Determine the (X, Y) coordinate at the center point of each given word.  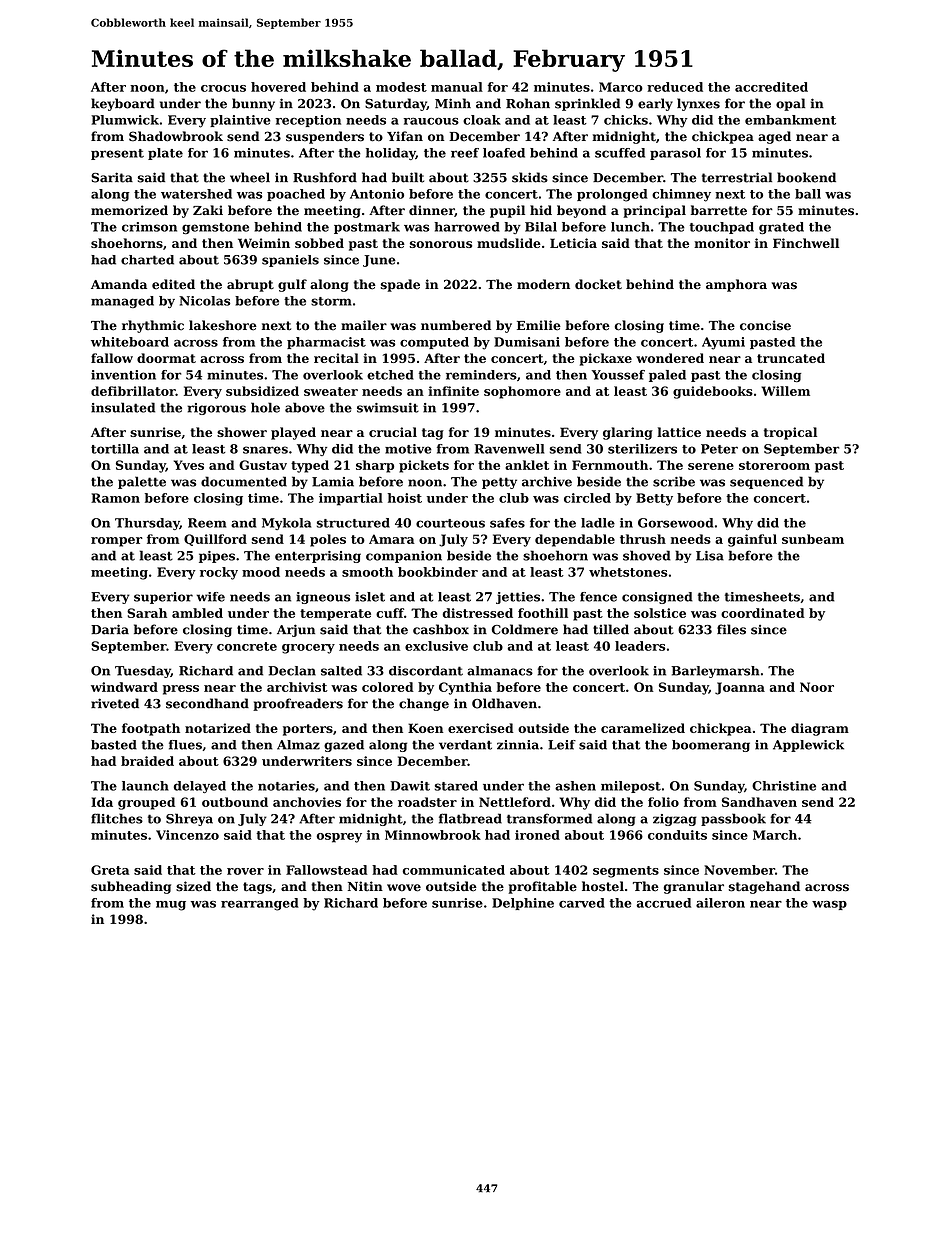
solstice (660, 613)
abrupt (250, 285)
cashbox (441, 629)
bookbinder (438, 572)
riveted (115, 703)
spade (400, 285)
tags (257, 888)
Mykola (286, 524)
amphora (736, 285)
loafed (504, 153)
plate (165, 154)
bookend (806, 177)
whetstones (628, 572)
